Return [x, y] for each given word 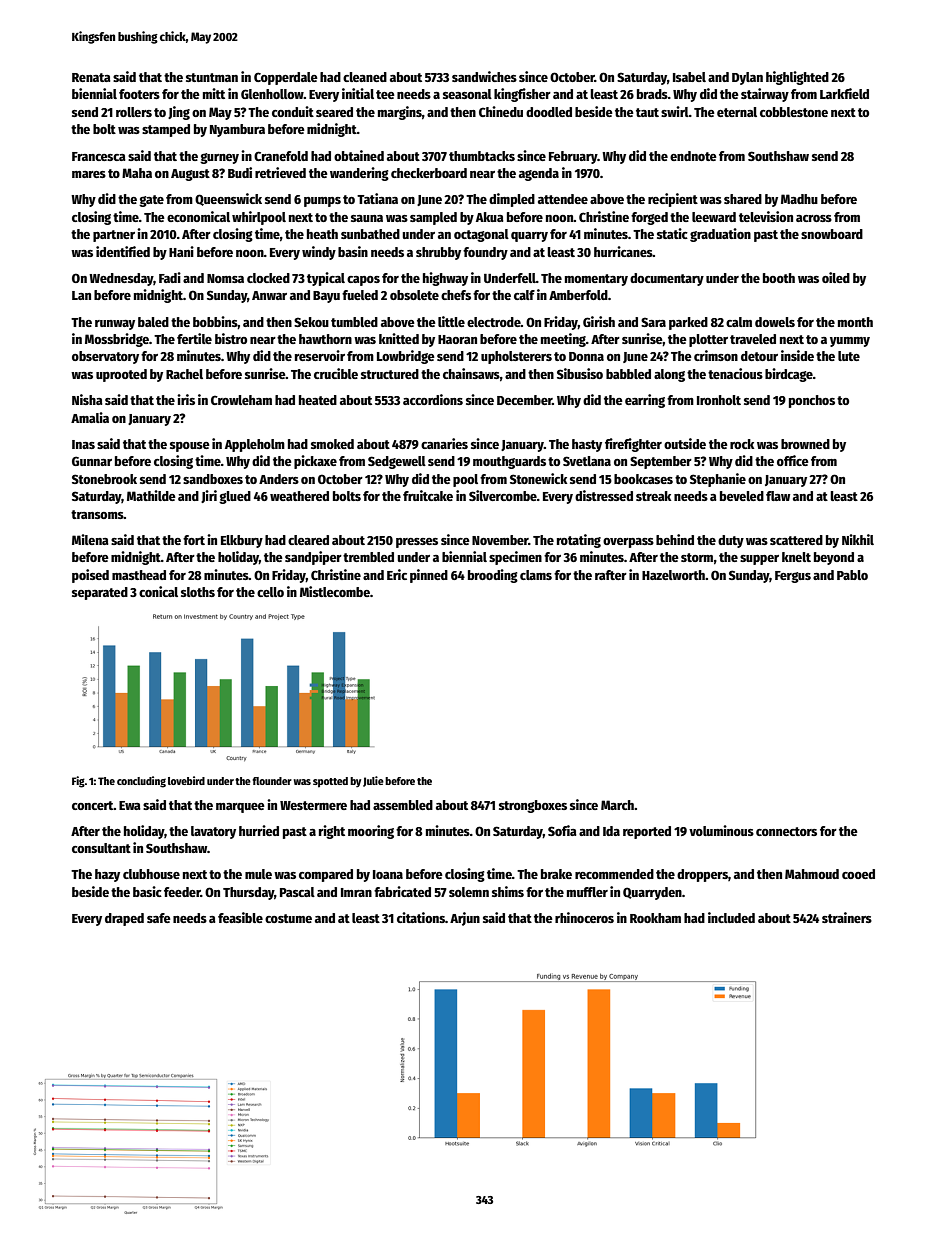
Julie [373, 781]
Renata [91, 77]
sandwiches [484, 76]
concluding [141, 782]
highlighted [797, 78]
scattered [796, 540]
